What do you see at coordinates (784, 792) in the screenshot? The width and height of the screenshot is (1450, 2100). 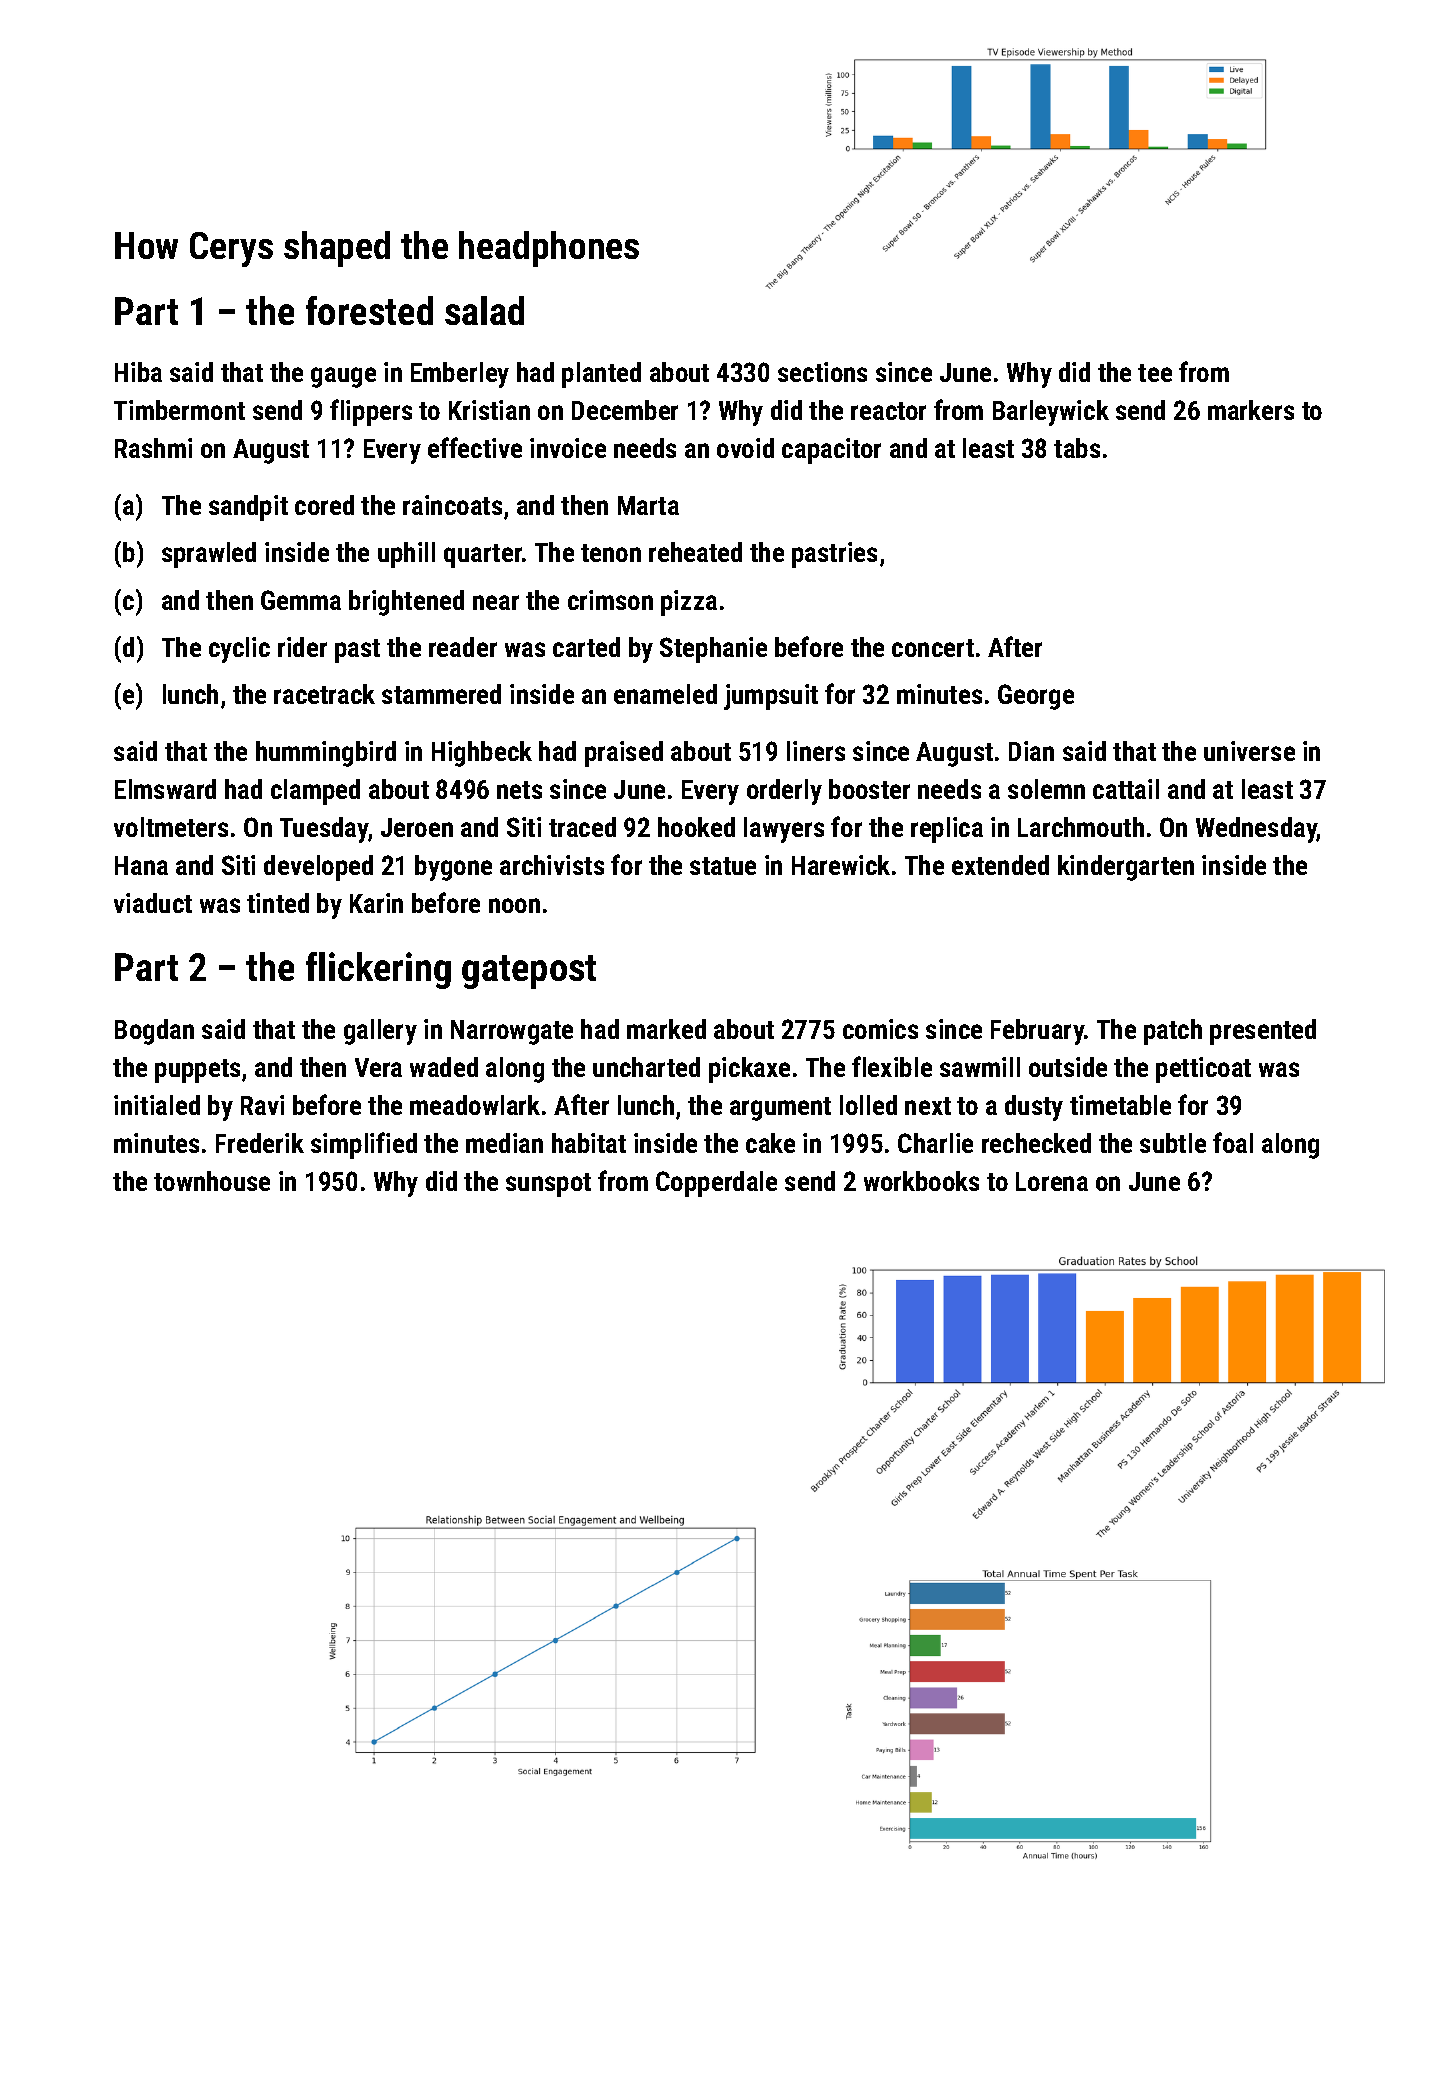 I see `orderly` at bounding box center [784, 792].
